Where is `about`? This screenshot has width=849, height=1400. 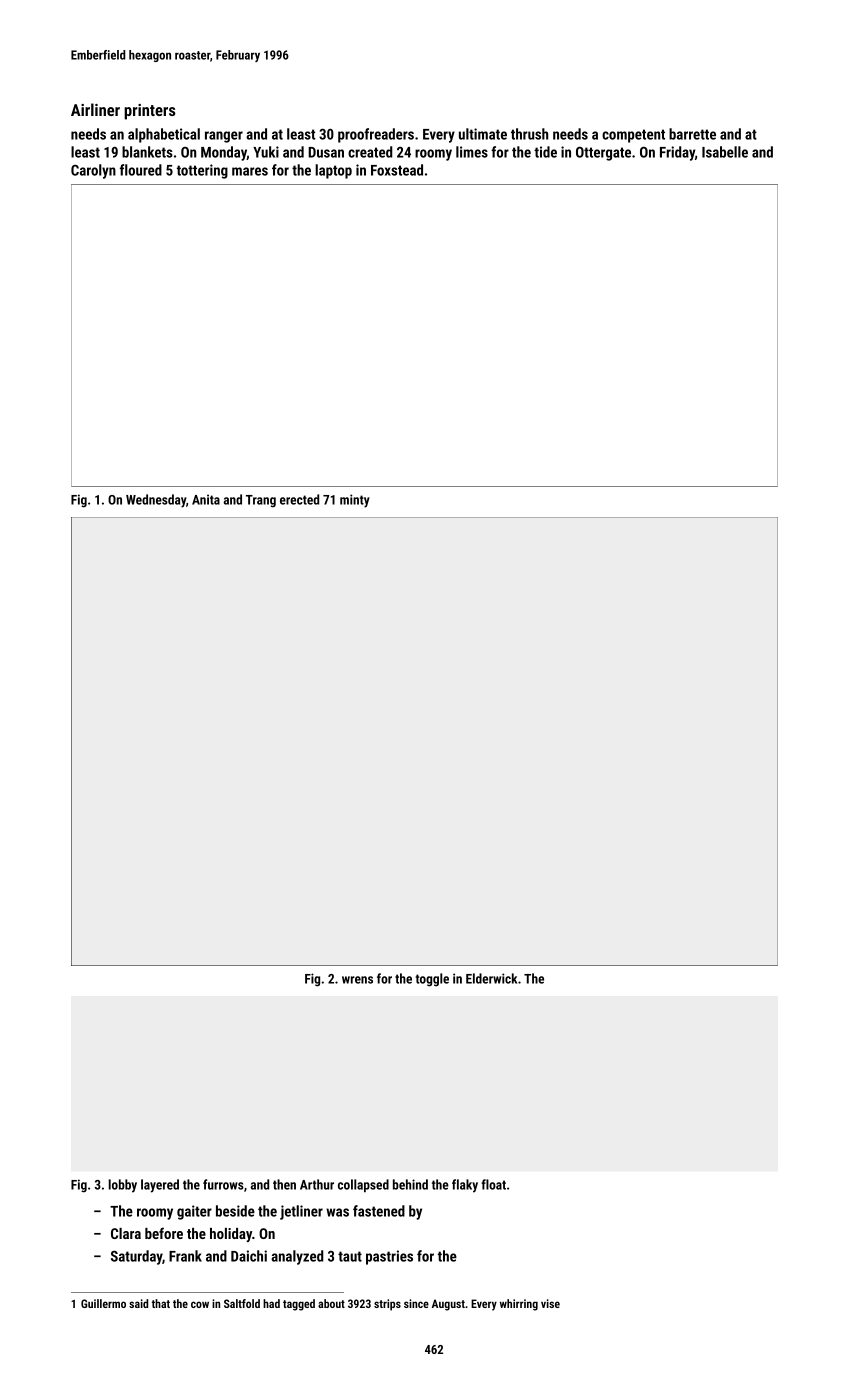
about is located at coordinates (331, 1303).
